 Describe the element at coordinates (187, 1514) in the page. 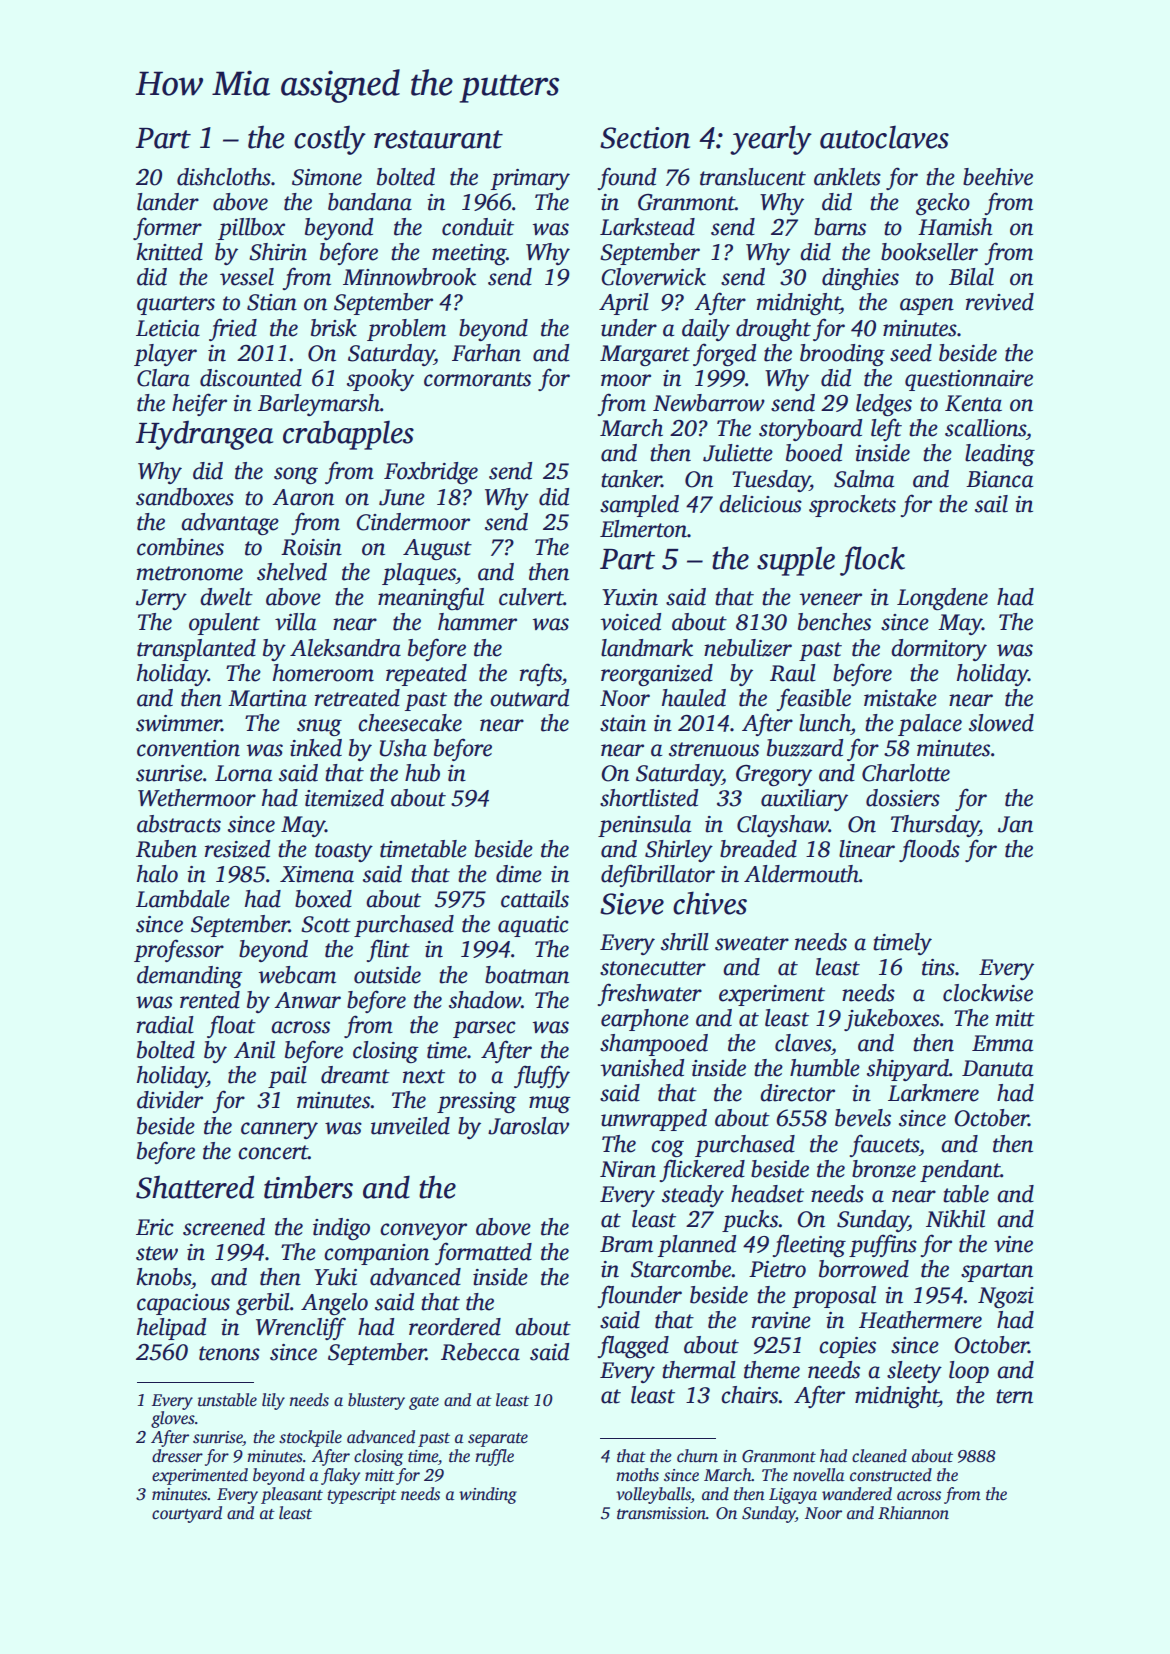

I see `courtyard` at that location.
